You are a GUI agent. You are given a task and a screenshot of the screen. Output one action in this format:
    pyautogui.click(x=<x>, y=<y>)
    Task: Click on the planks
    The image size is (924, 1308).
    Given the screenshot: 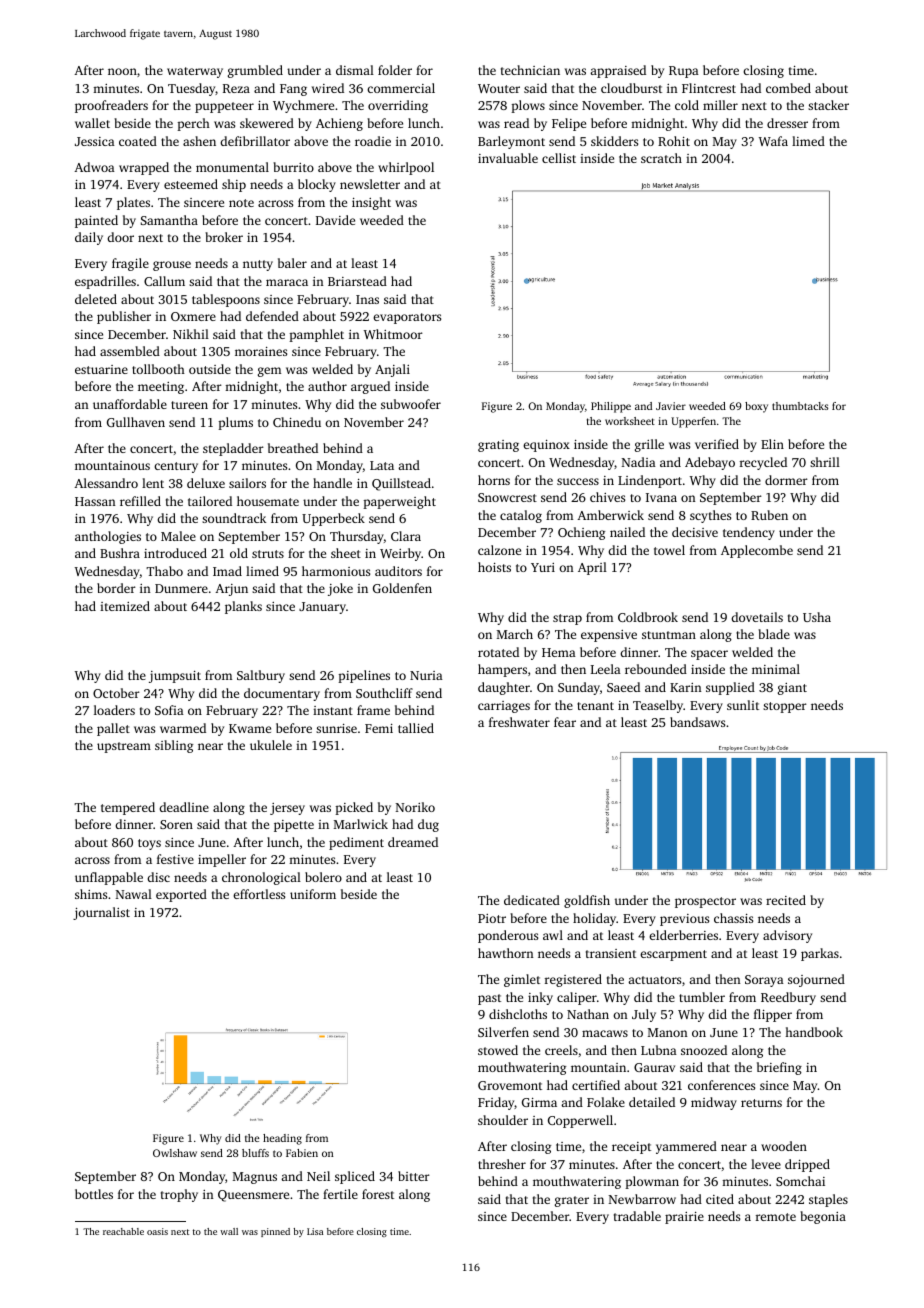 What is the action you would take?
    pyautogui.click(x=243, y=607)
